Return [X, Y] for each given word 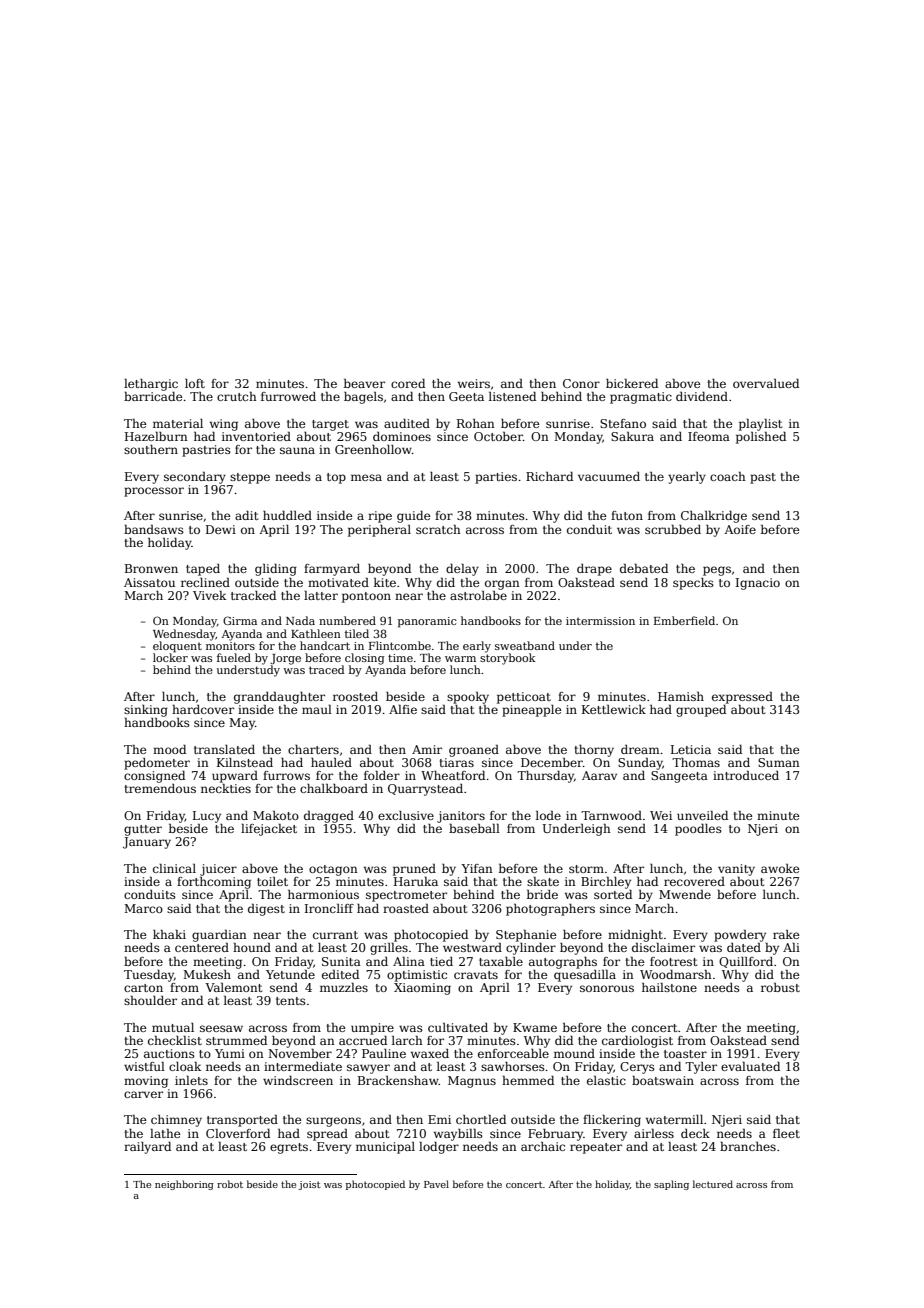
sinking [146, 711]
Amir [427, 749]
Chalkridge [714, 517]
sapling [671, 1185]
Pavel [436, 1184]
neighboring [184, 1185]
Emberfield [684, 620]
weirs [474, 383]
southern [151, 449]
